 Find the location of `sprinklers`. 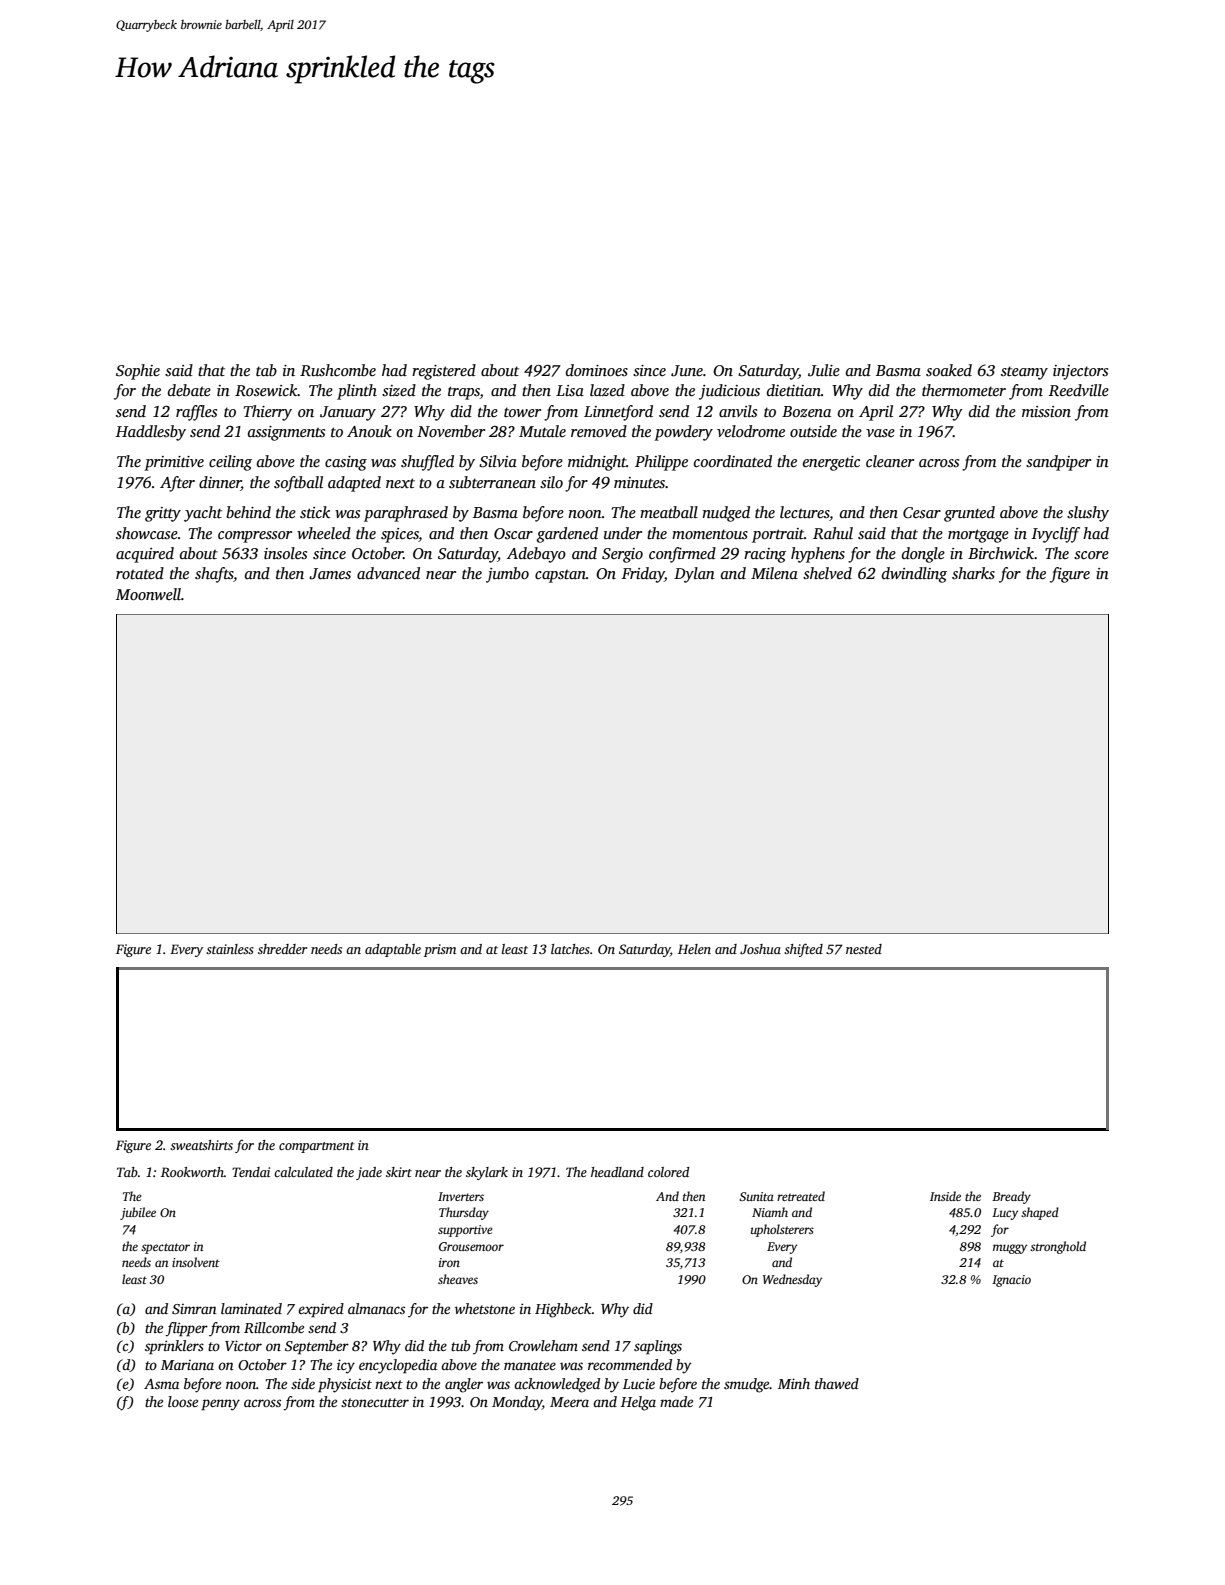

sprinklers is located at coordinates (174, 1347).
